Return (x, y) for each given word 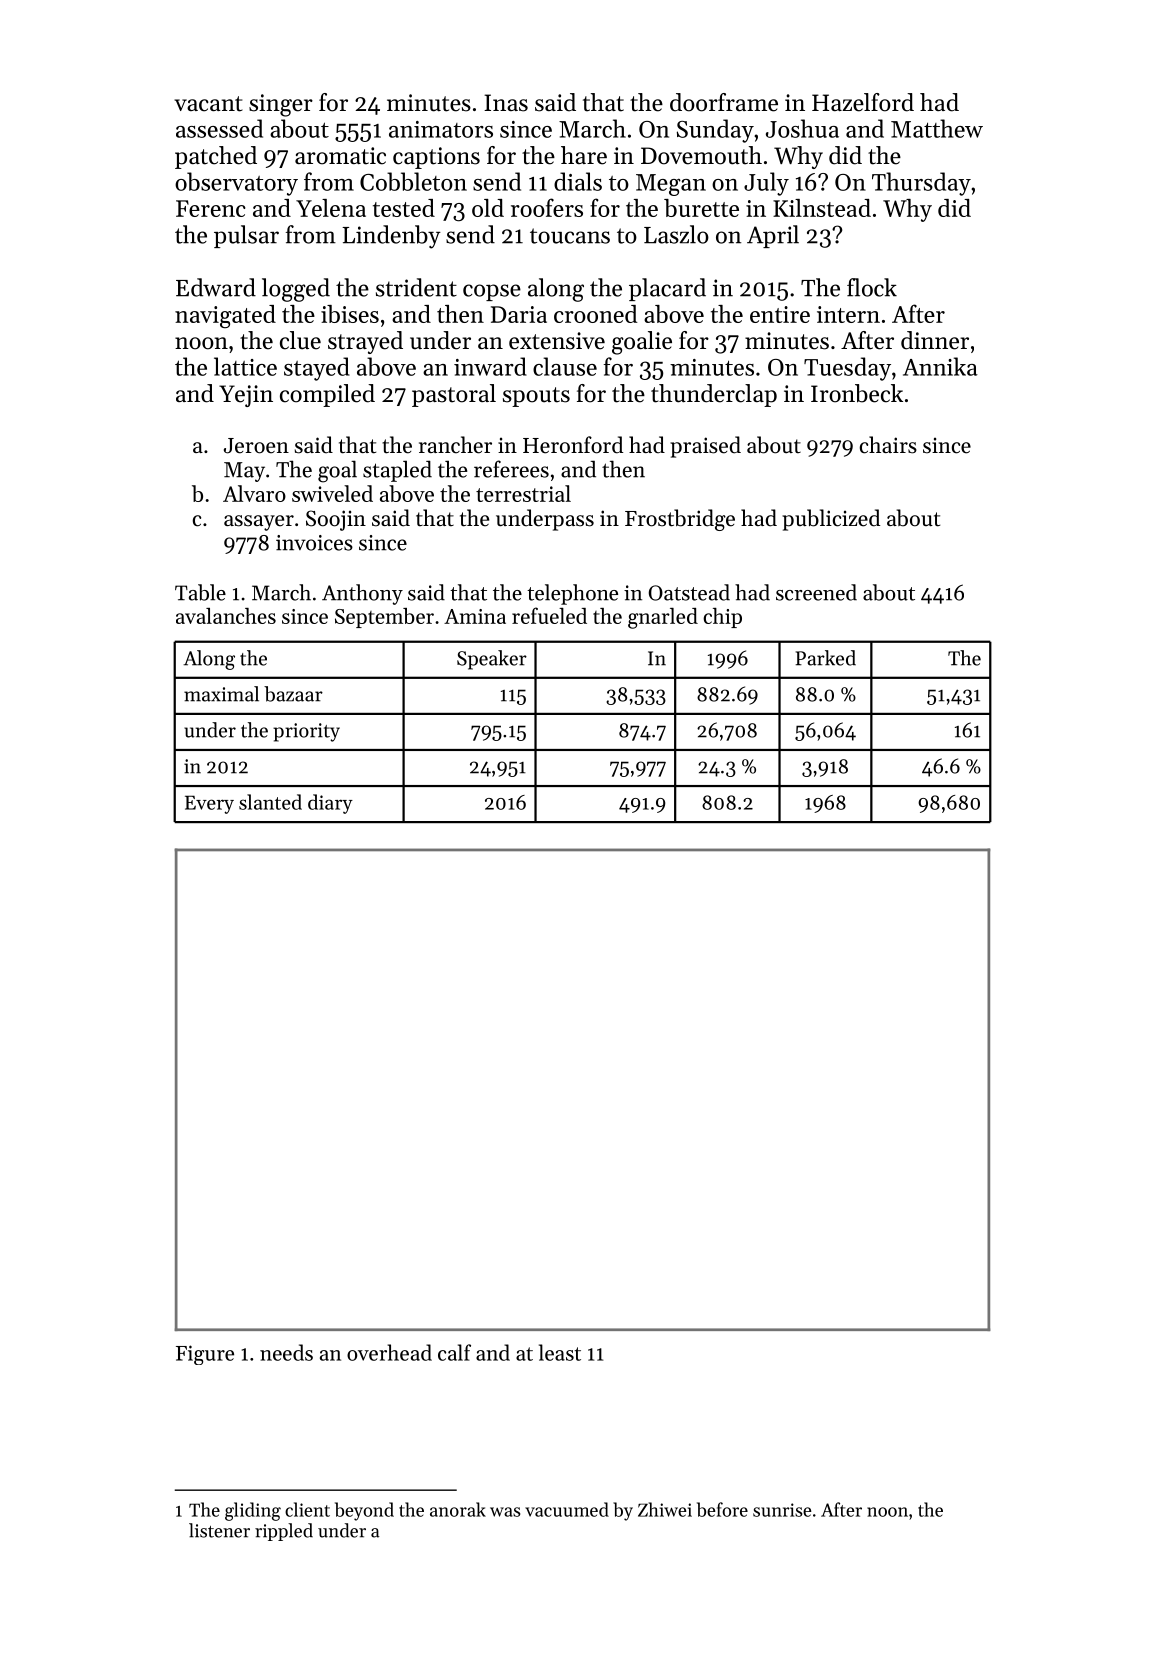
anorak (458, 1509)
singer (281, 105)
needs (286, 1352)
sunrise (782, 1510)
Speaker (492, 660)
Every (209, 804)
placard (667, 289)
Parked (825, 658)
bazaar (293, 694)
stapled (397, 471)
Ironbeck (857, 393)
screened (816, 592)
